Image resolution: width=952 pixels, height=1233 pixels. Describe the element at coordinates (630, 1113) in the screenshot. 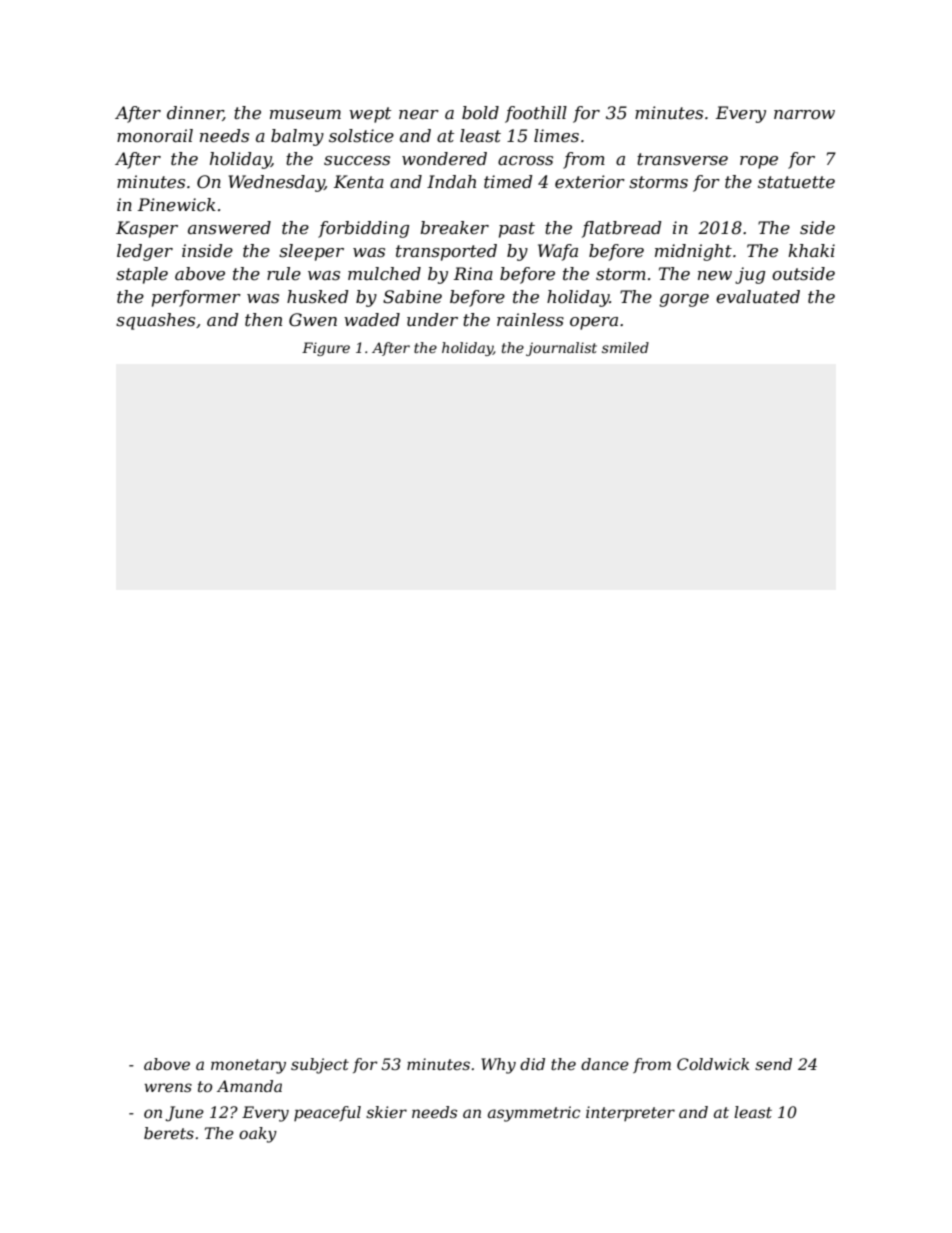

I see `interpreter` at that location.
